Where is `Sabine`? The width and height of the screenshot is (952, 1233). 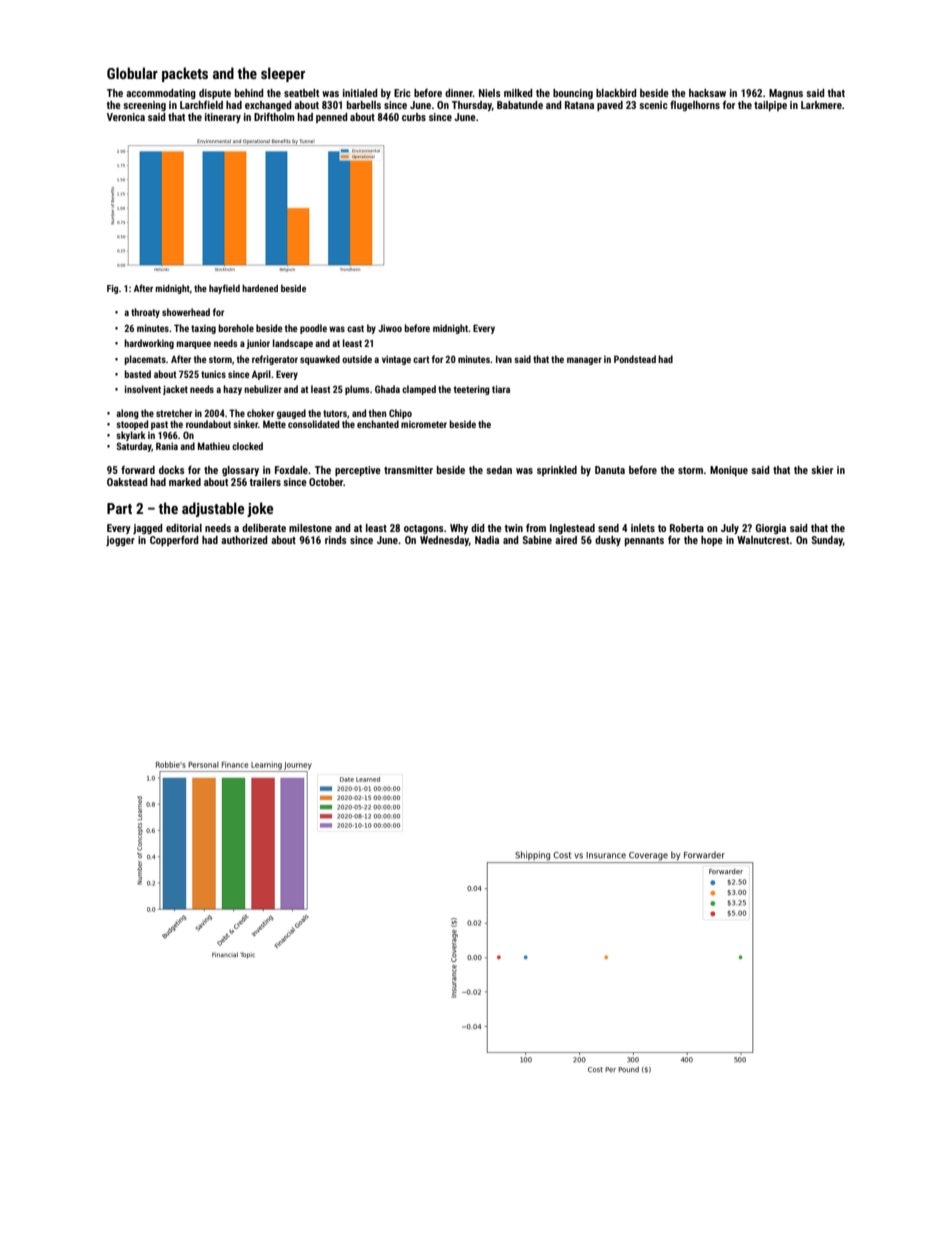 Sabine is located at coordinates (537, 540).
